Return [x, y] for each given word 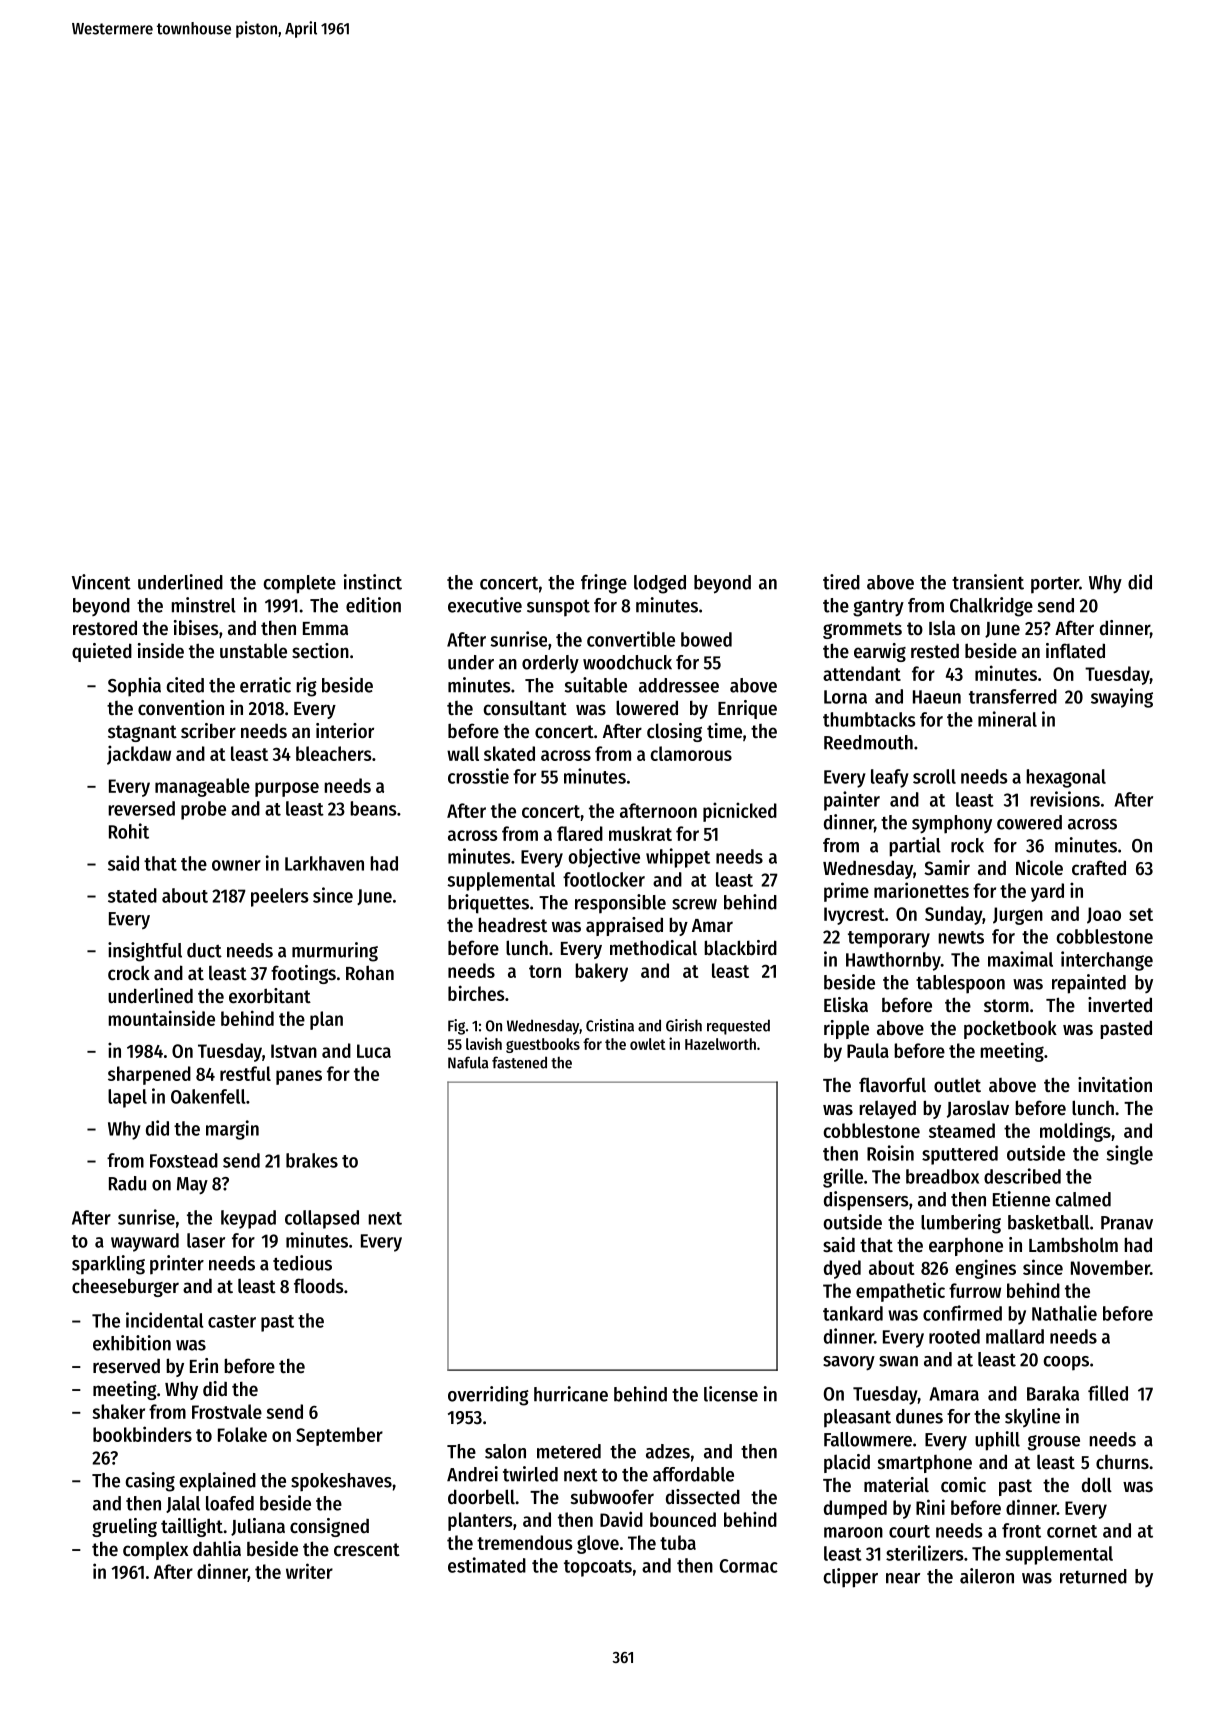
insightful [145, 952]
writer [309, 1571]
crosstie [478, 776]
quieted [102, 652]
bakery [601, 972]
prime [846, 892]
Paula [868, 1050]
